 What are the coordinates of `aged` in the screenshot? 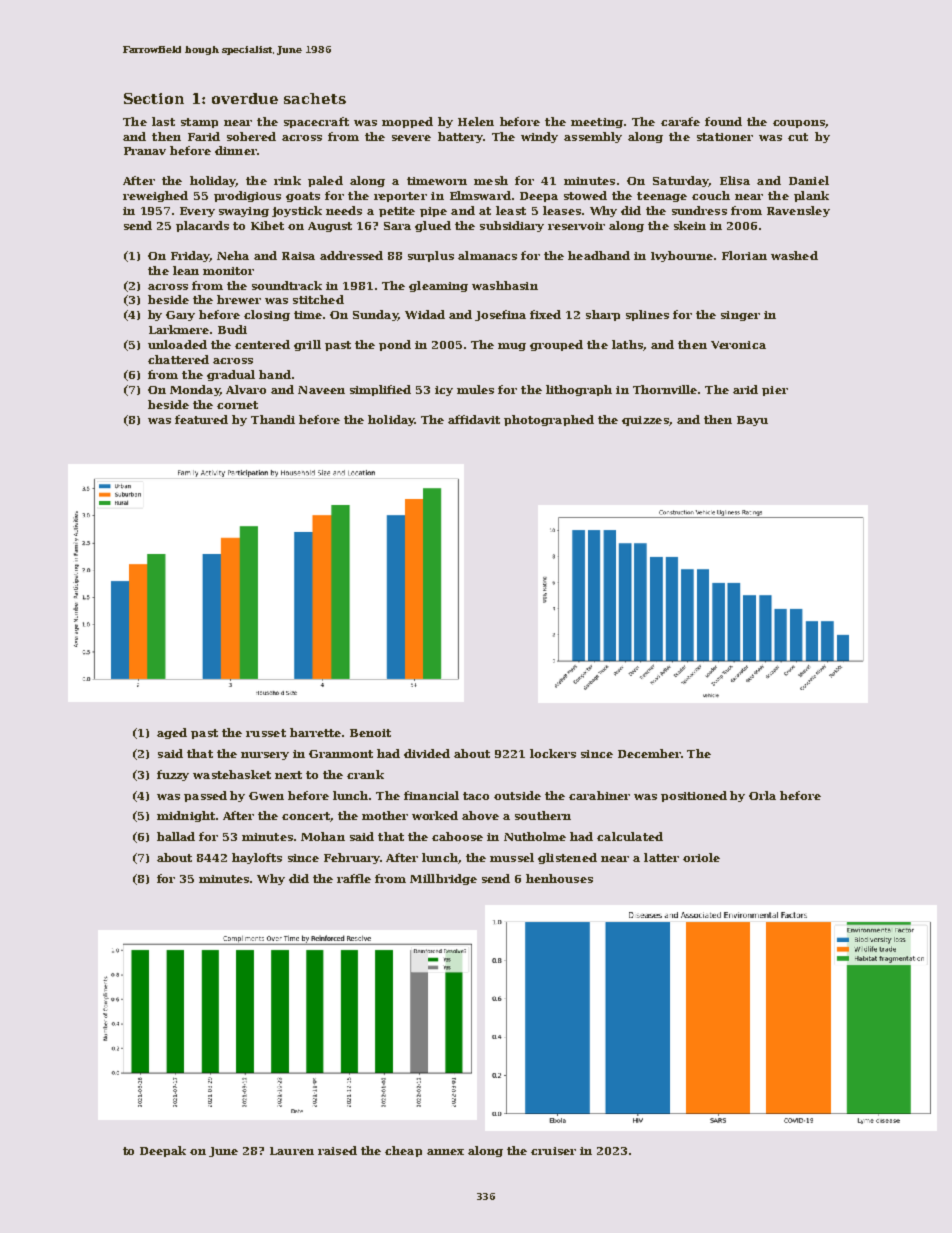 It's located at (172, 733).
